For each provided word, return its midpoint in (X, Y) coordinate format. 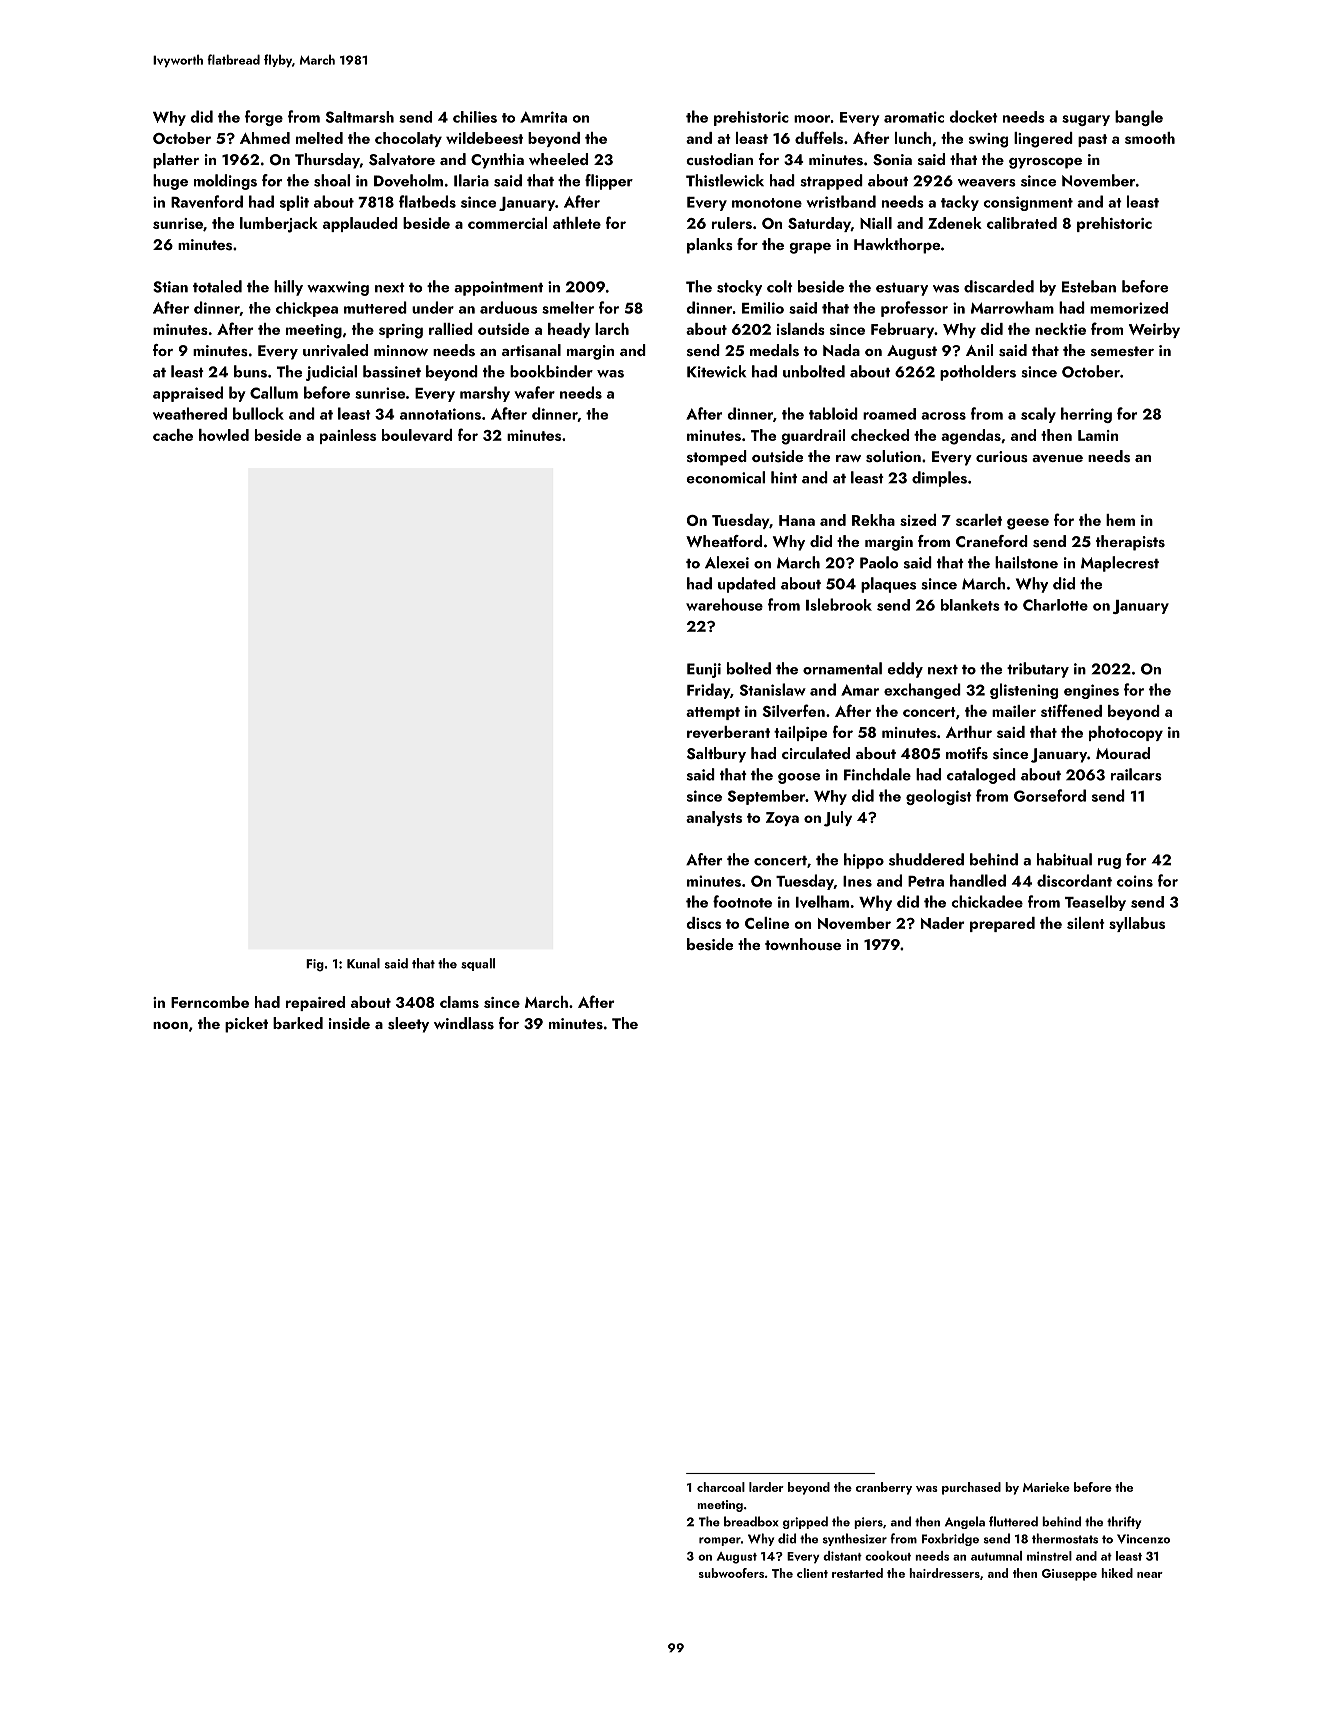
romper (720, 1541)
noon (170, 1025)
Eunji (704, 670)
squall (478, 964)
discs (703, 923)
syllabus (1137, 924)
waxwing (338, 288)
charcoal (721, 1487)
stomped (717, 458)
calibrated (1022, 223)
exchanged (922, 691)
